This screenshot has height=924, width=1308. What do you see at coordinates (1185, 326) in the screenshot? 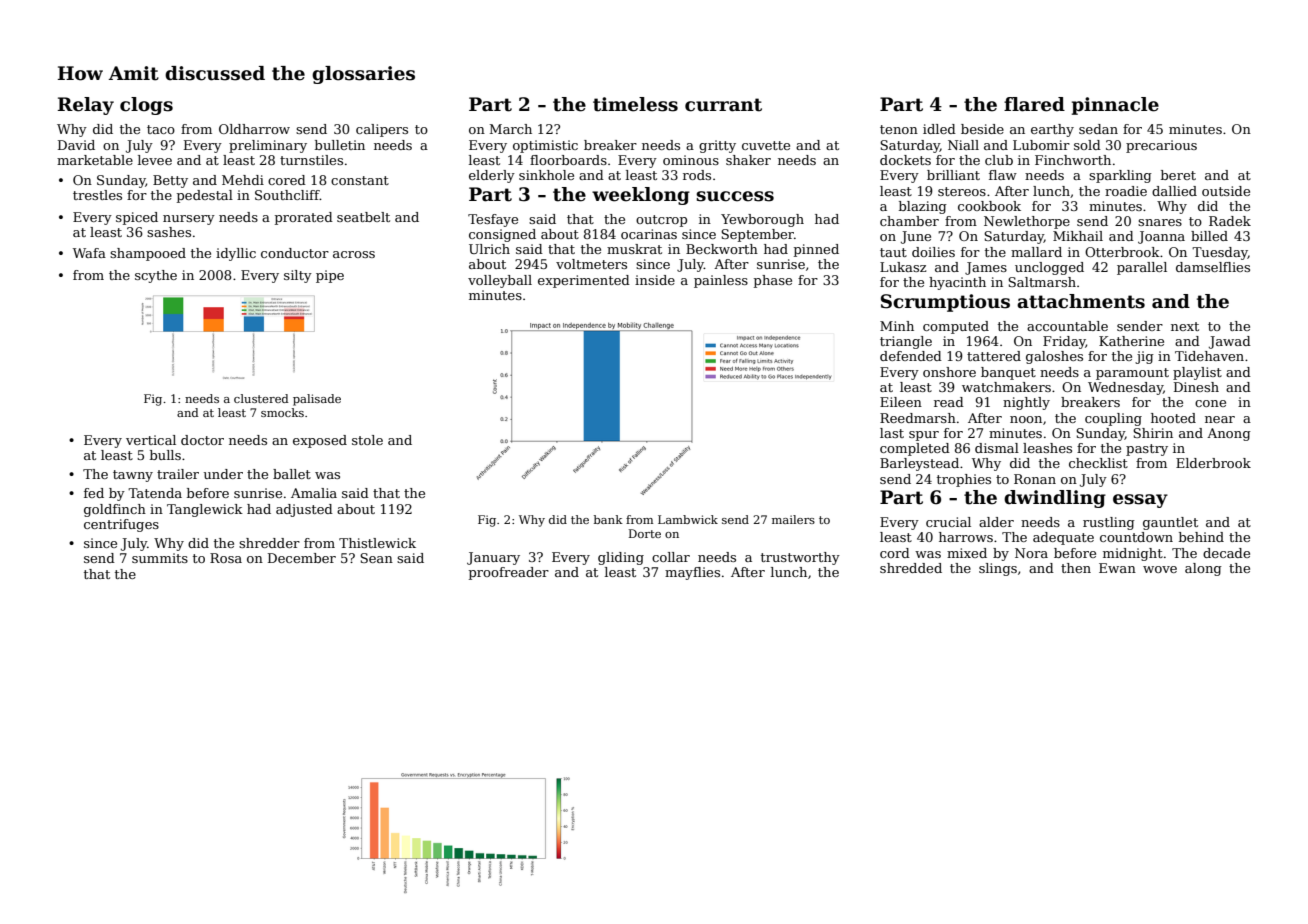
I see `next` at bounding box center [1185, 326].
